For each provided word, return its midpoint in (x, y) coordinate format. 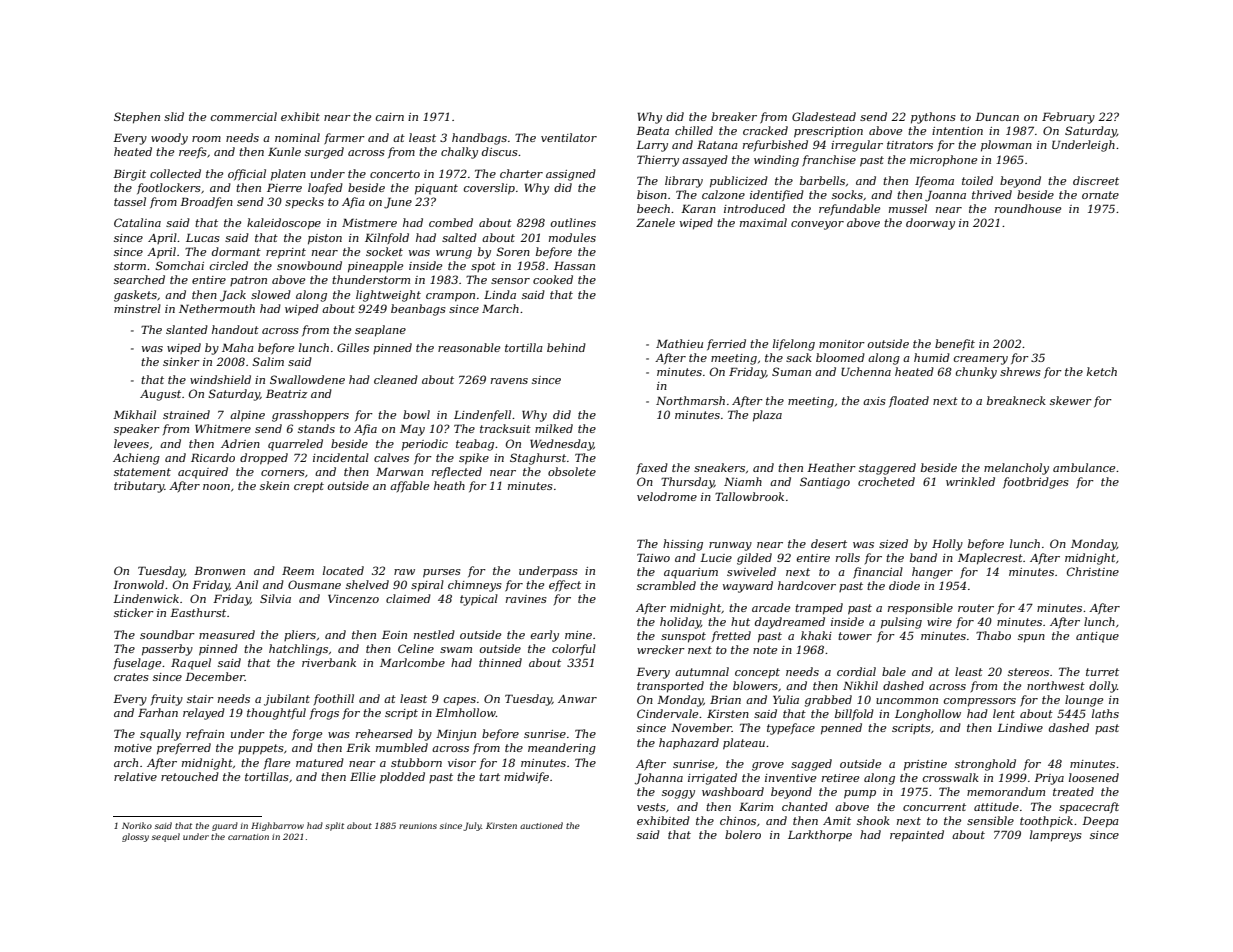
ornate (1100, 195)
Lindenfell (482, 415)
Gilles (353, 347)
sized (893, 543)
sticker (134, 612)
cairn (390, 117)
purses (442, 573)
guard (225, 826)
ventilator (569, 137)
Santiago (825, 483)
